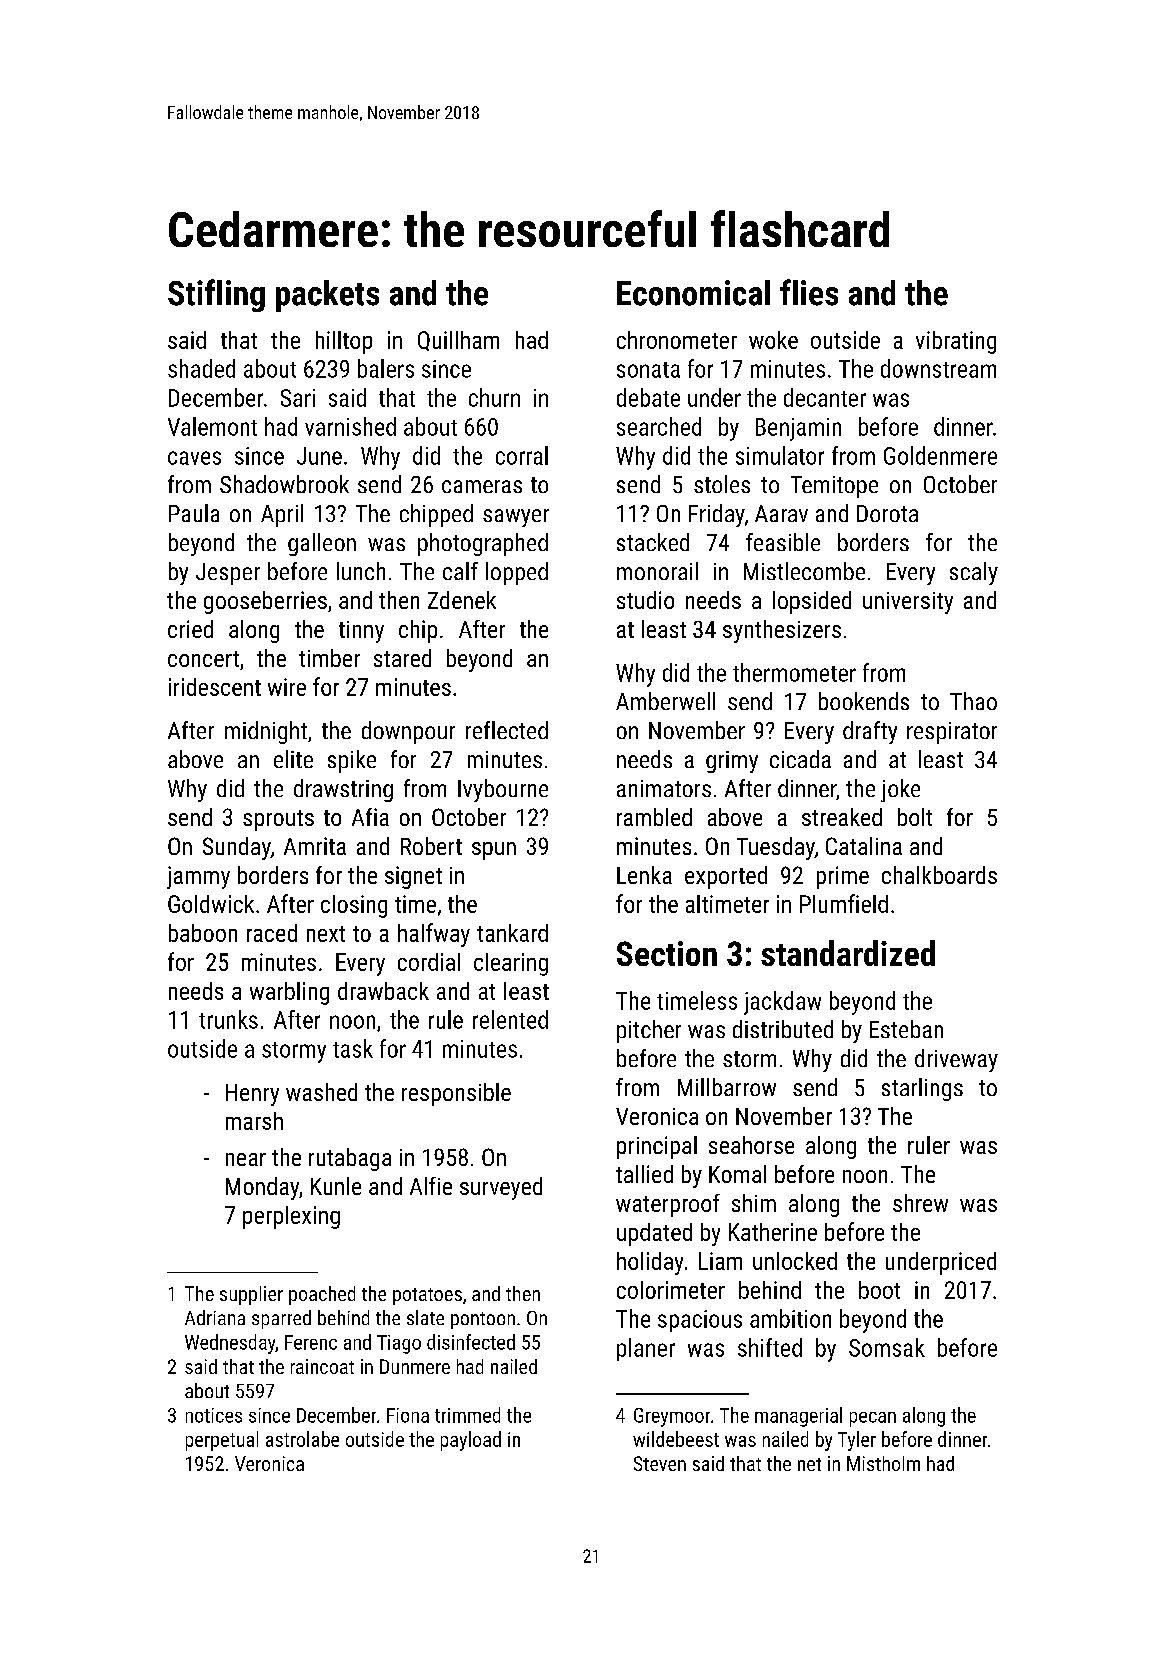  What do you see at coordinates (281, 1319) in the screenshot?
I see `sparred` at bounding box center [281, 1319].
